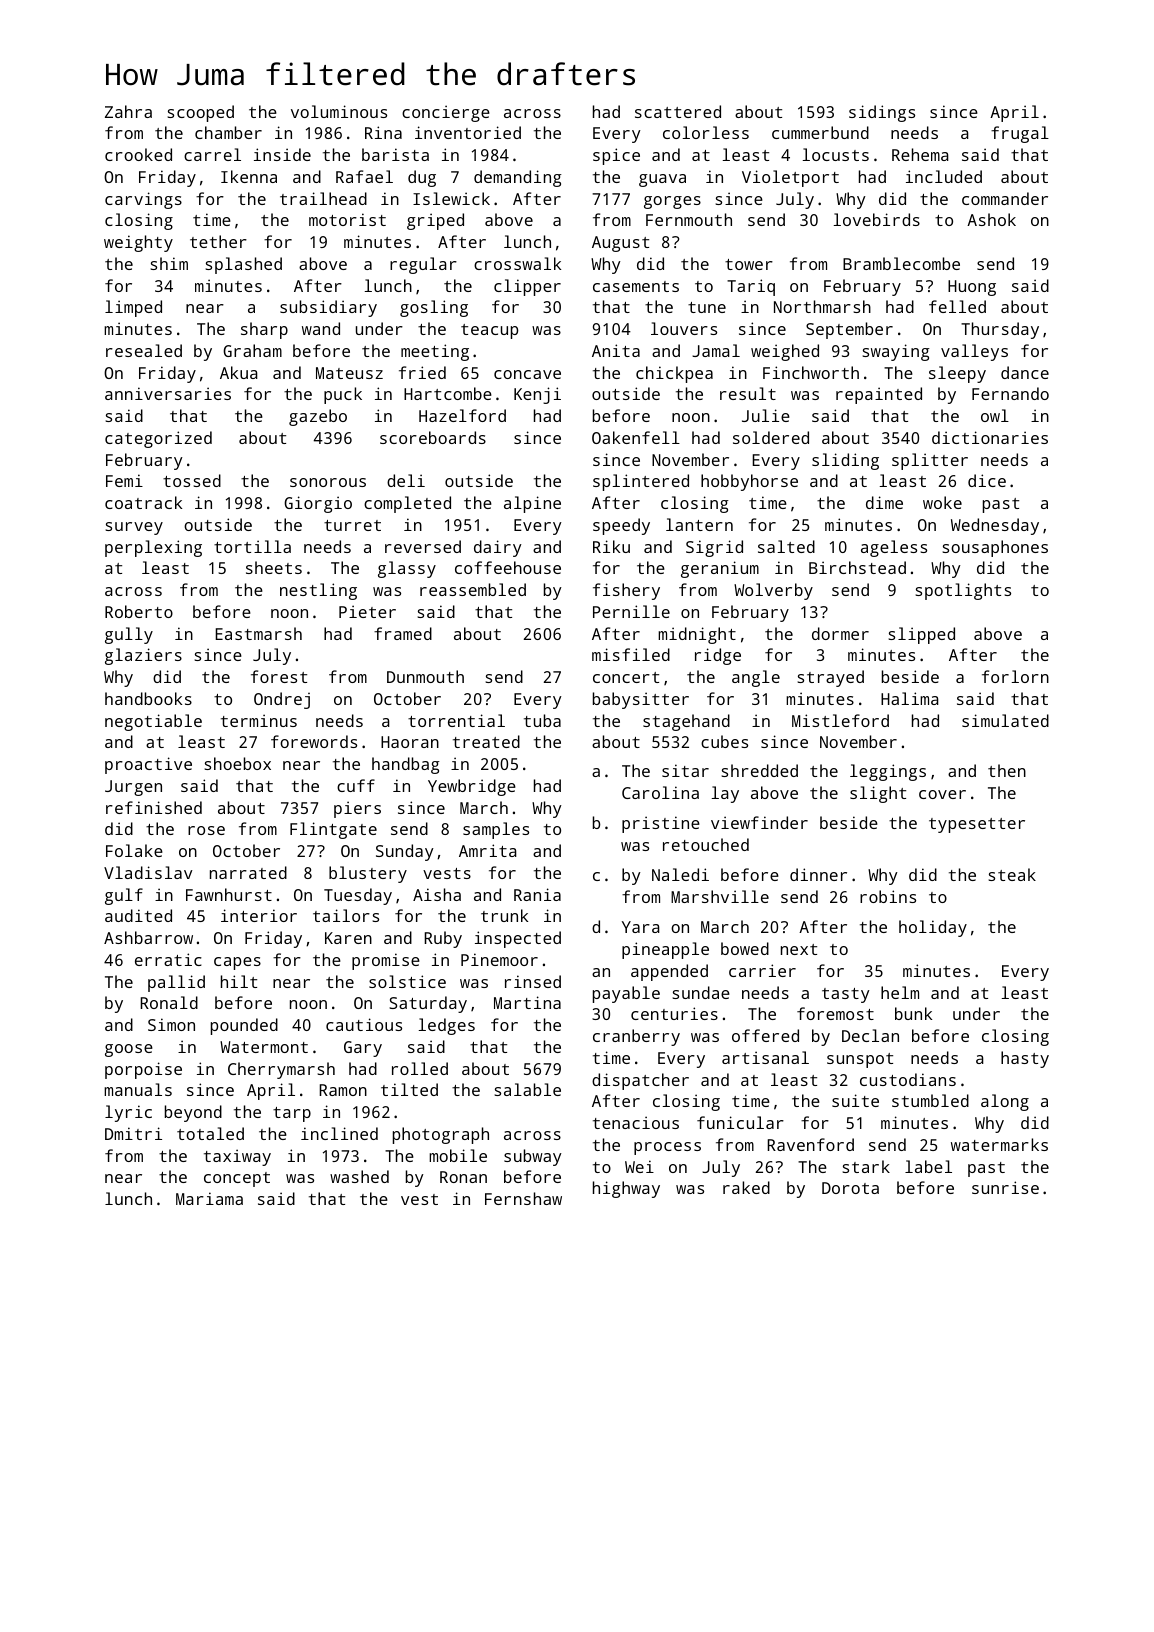 This page has width=1154, height=1632. I want to click on concept, so click(237, 1179).
